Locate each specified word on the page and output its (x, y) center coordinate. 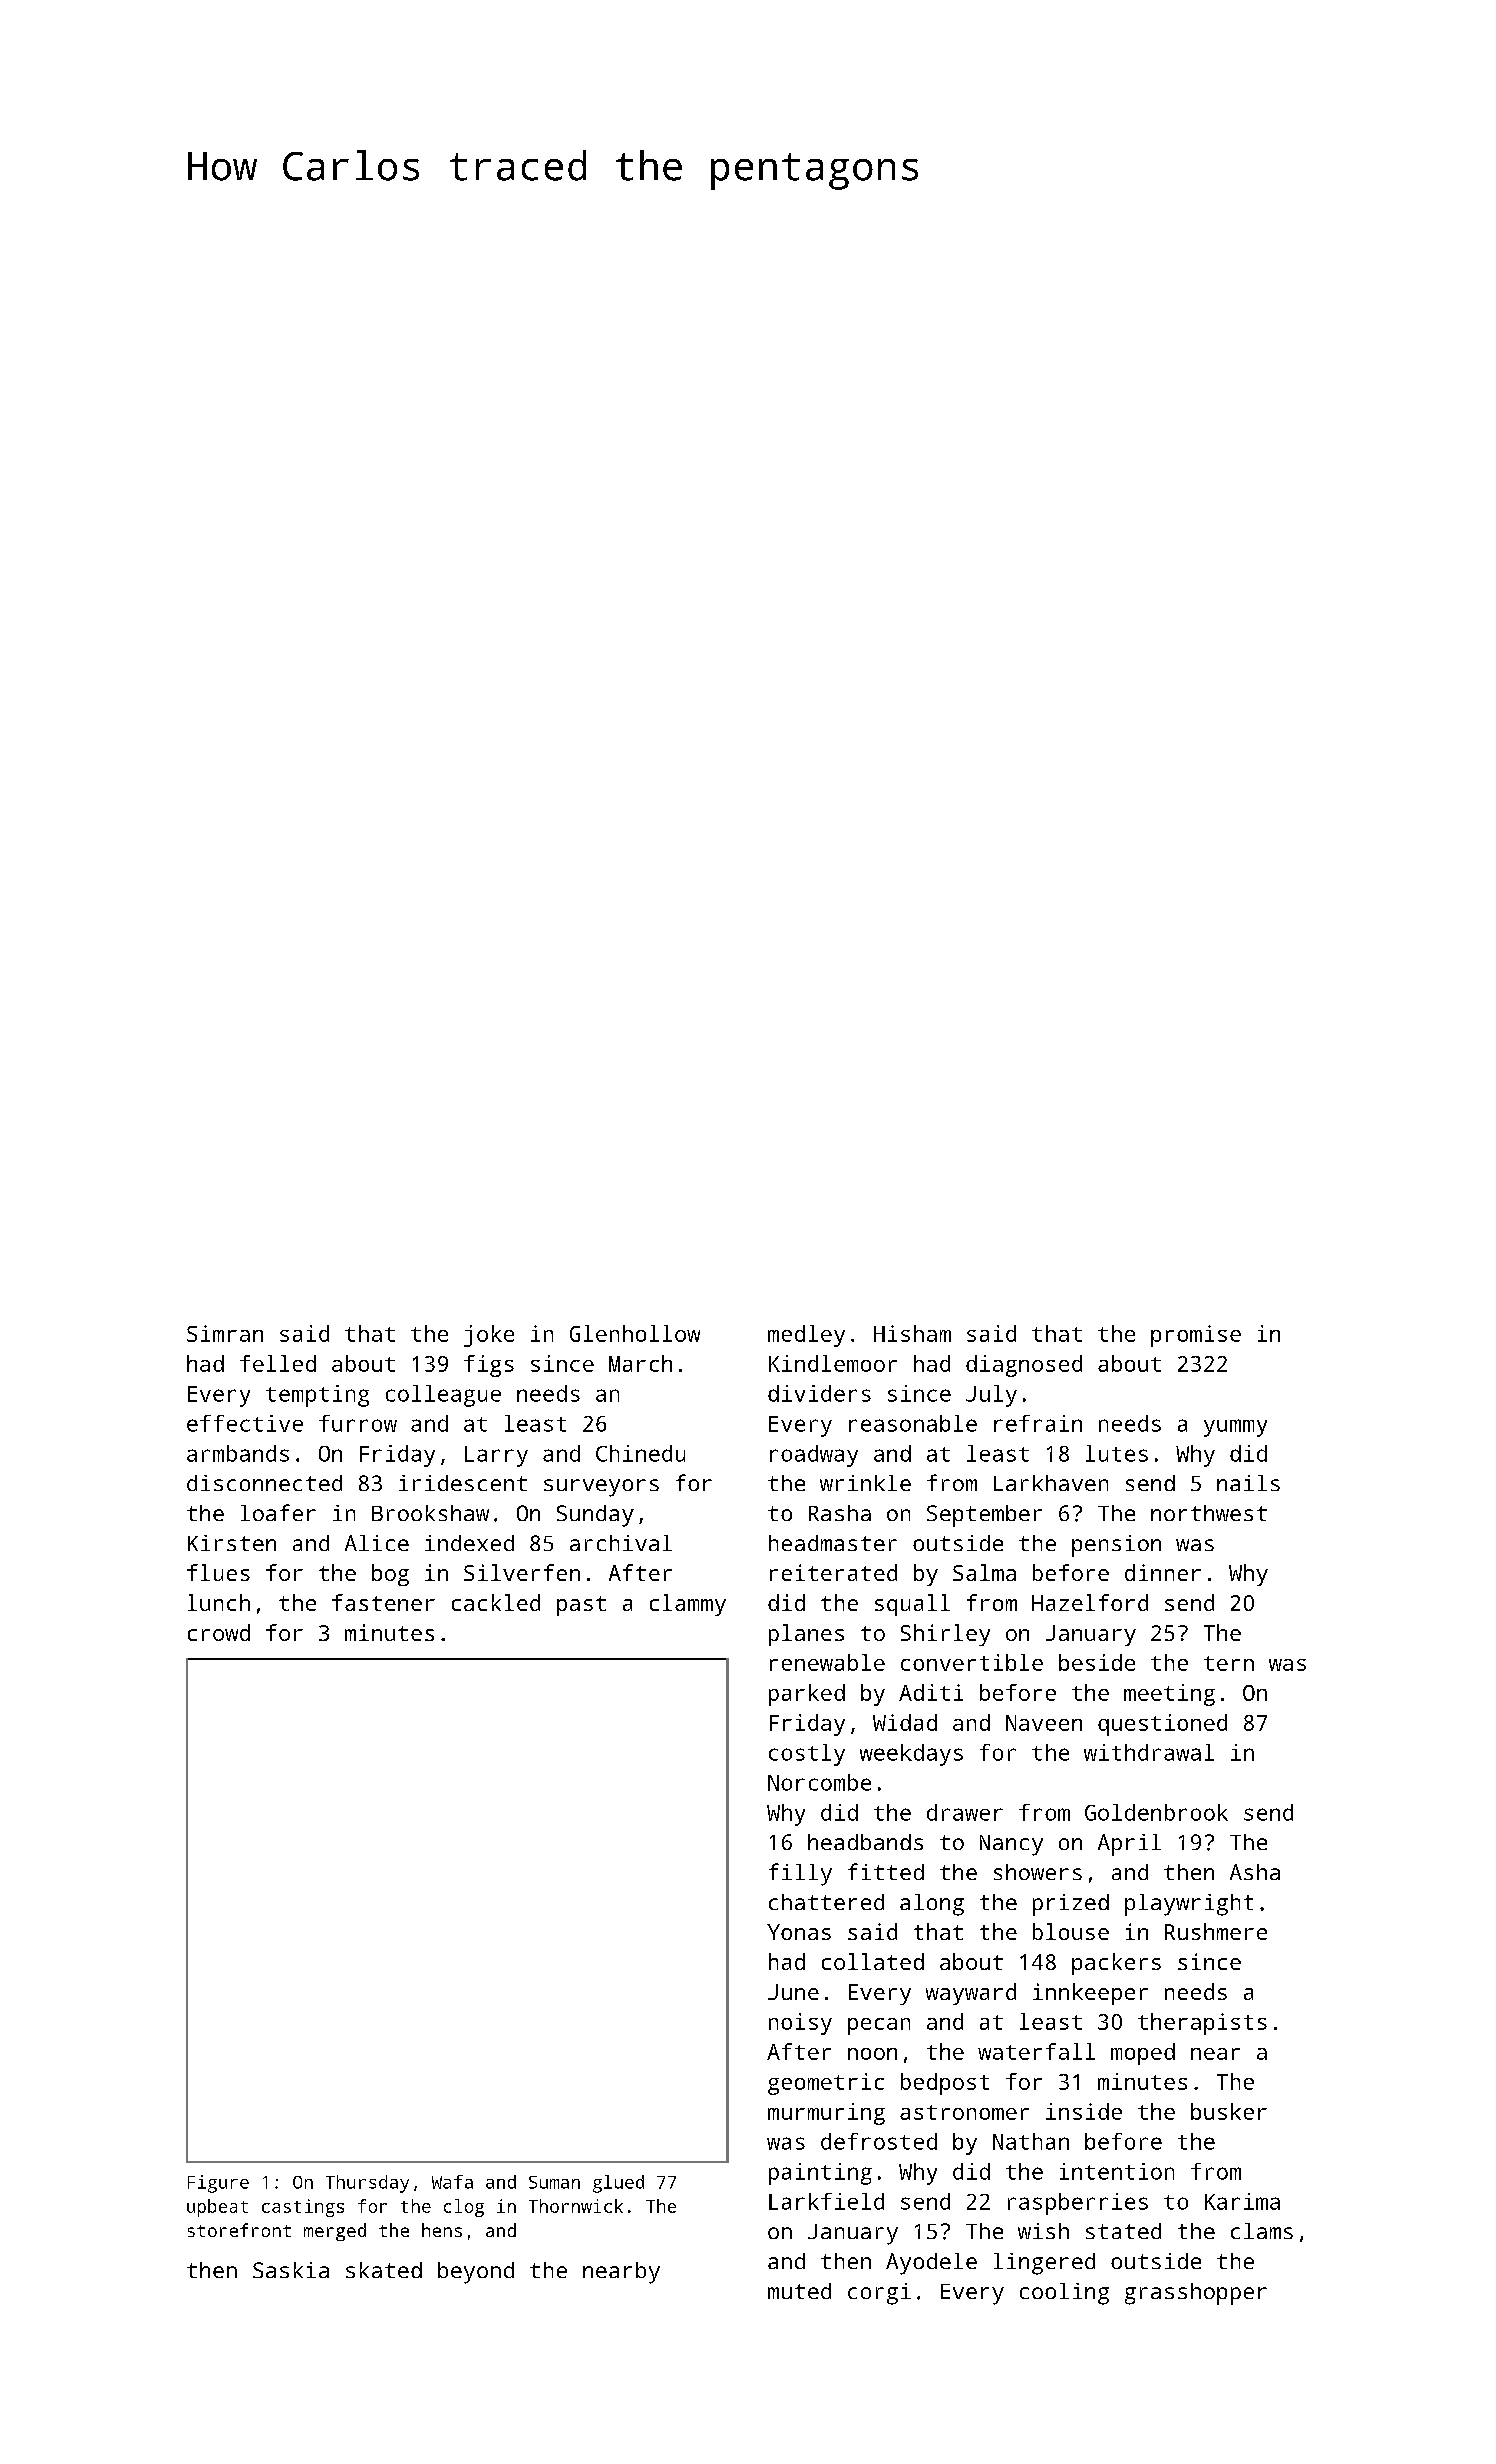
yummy (1235, 1428)
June (793, 1992)
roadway (814, 1456)
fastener (383, 1602)
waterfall (1036, 2051)
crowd (219, 1632)
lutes (1117, 1453)
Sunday (595, 1516)
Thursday (367, 2184)
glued (618, 2184)
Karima (1242, 2201)
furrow (358, 1423)
